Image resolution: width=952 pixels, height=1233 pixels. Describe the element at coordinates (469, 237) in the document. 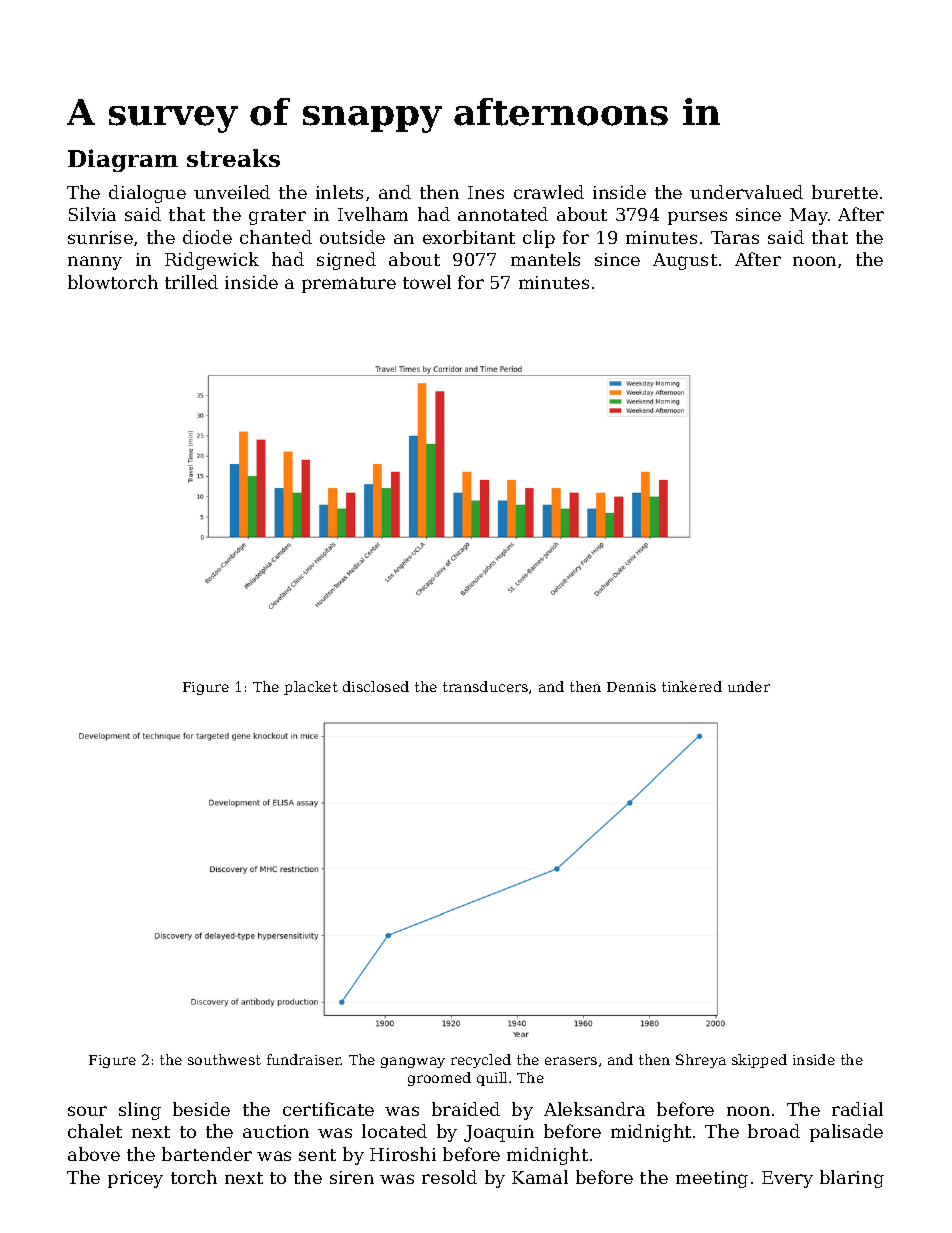

I see `exorbitant` at that location.
